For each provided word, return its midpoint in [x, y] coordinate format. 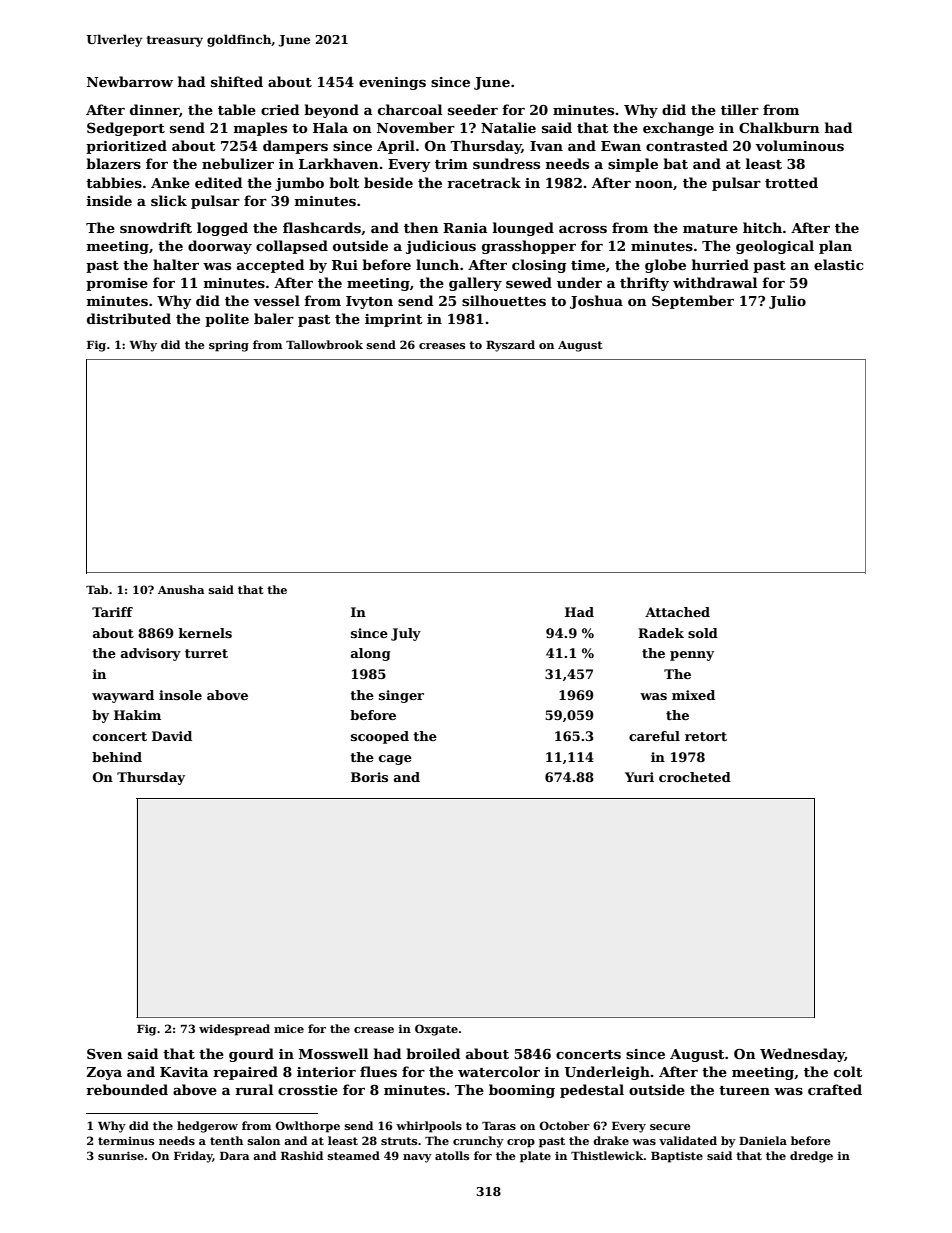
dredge [811, 1157]
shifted [237, 81]
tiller [740, 109]
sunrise [121, 1155]
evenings [392, 83]
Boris [369, 777]
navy [417, 1158]
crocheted [695, 777]
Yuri [639, 777]
